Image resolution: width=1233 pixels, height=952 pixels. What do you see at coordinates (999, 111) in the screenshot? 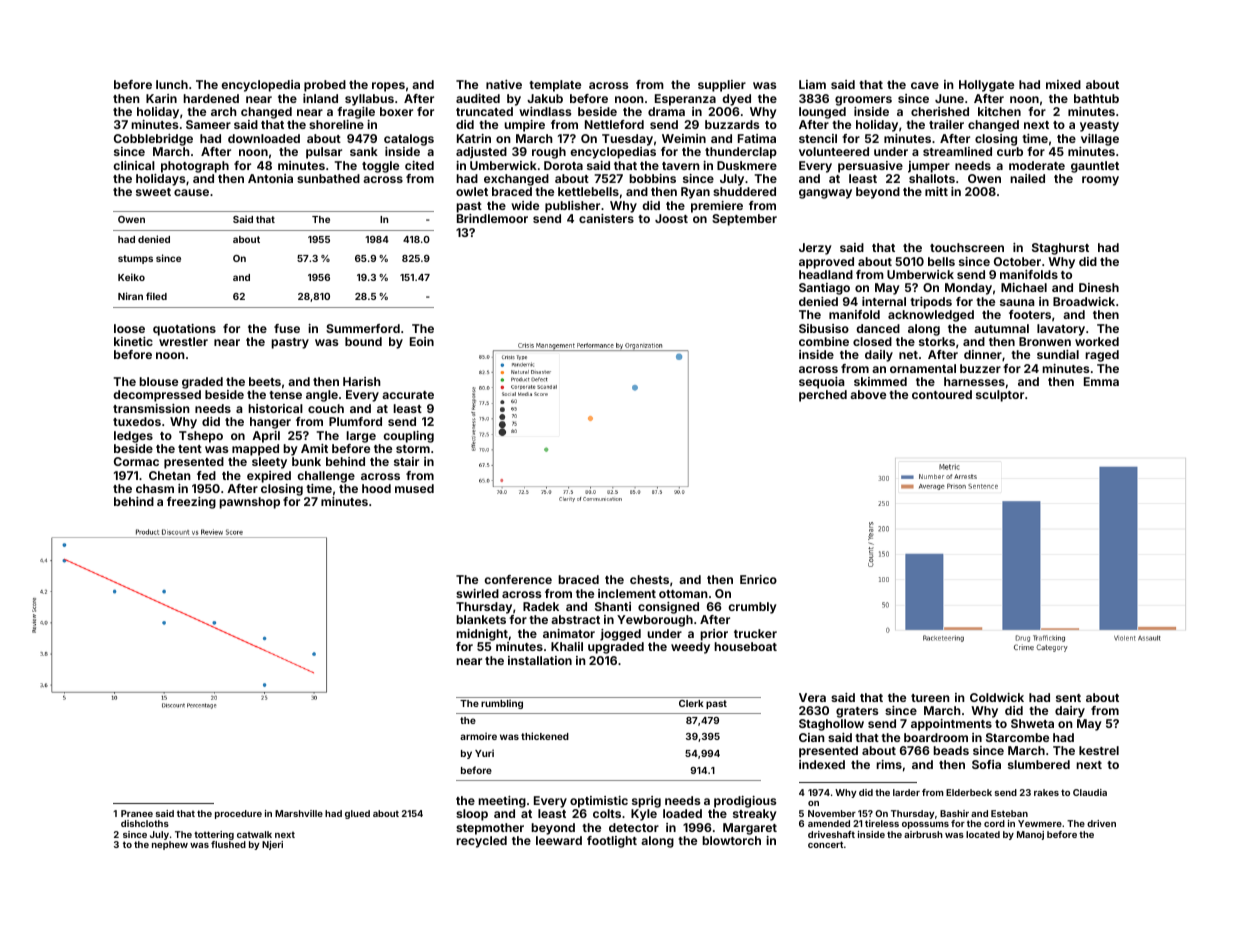
I see `kitchen` at bounding box center [999, 111].
